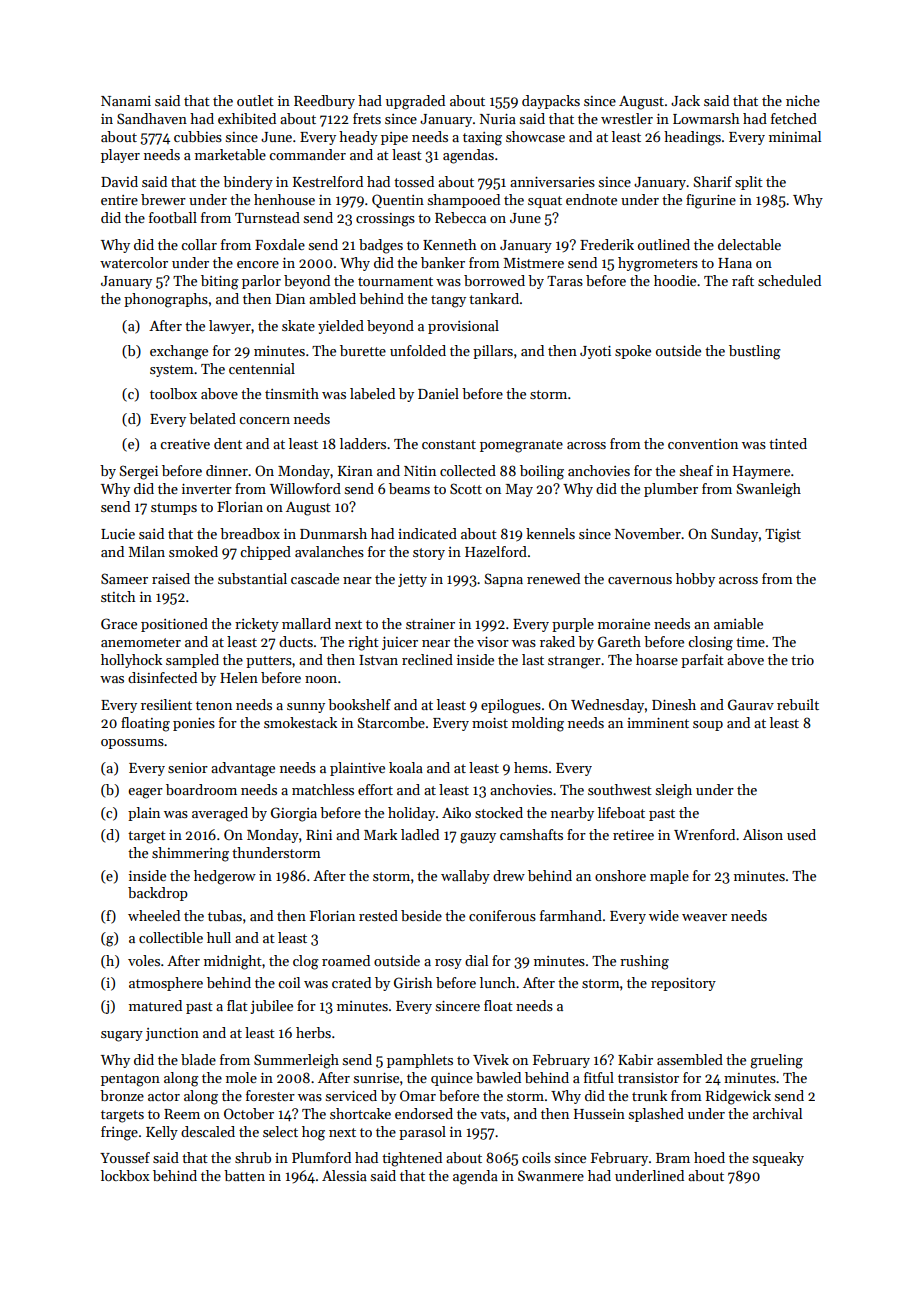  I want to click on niche, so click(803, 100).
